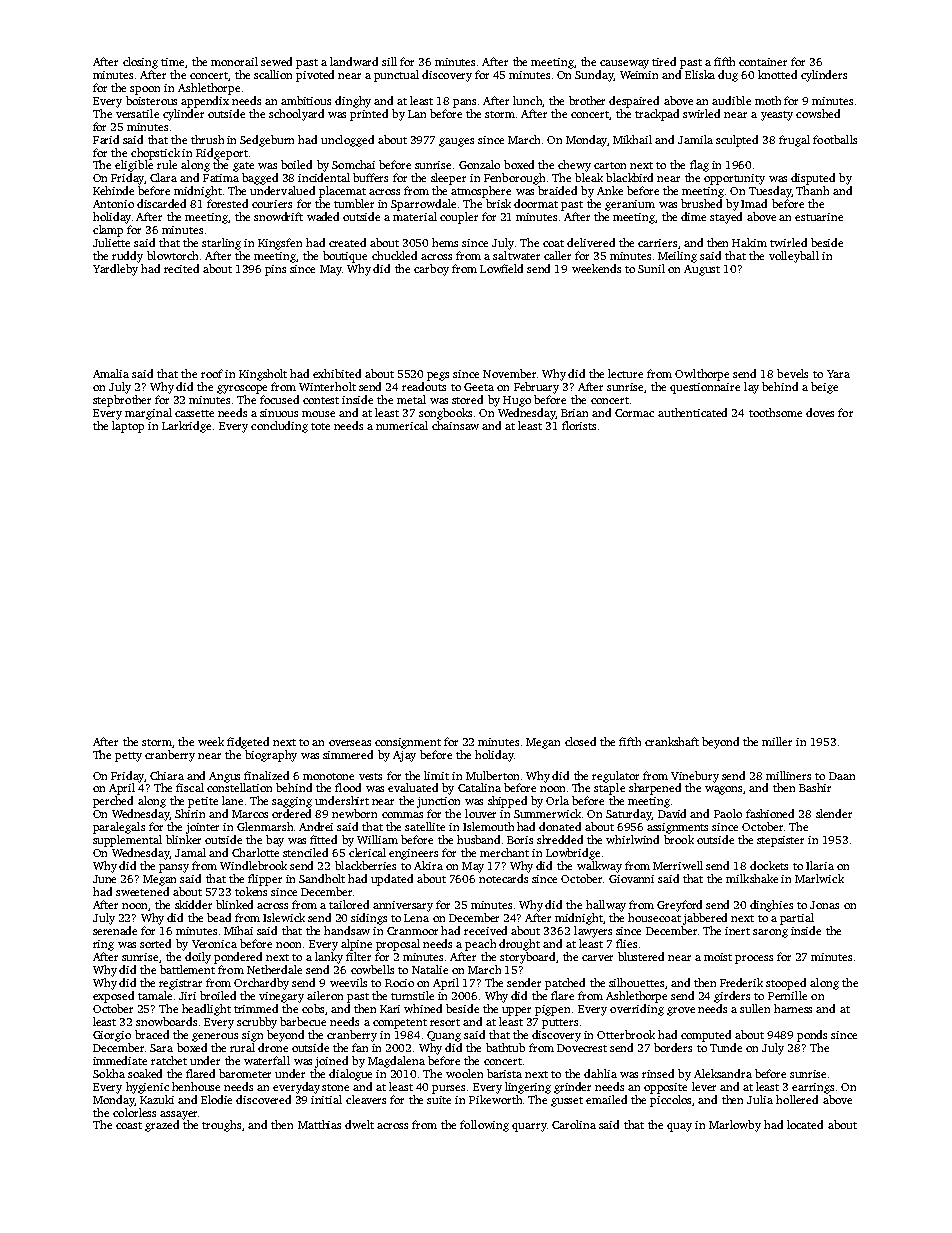 The height and width of the screenshot is (1233, 952). What do you see at coordinates (634, 413) in the screenshot?
I see `Cormac` at bounding box center [634, 413].
